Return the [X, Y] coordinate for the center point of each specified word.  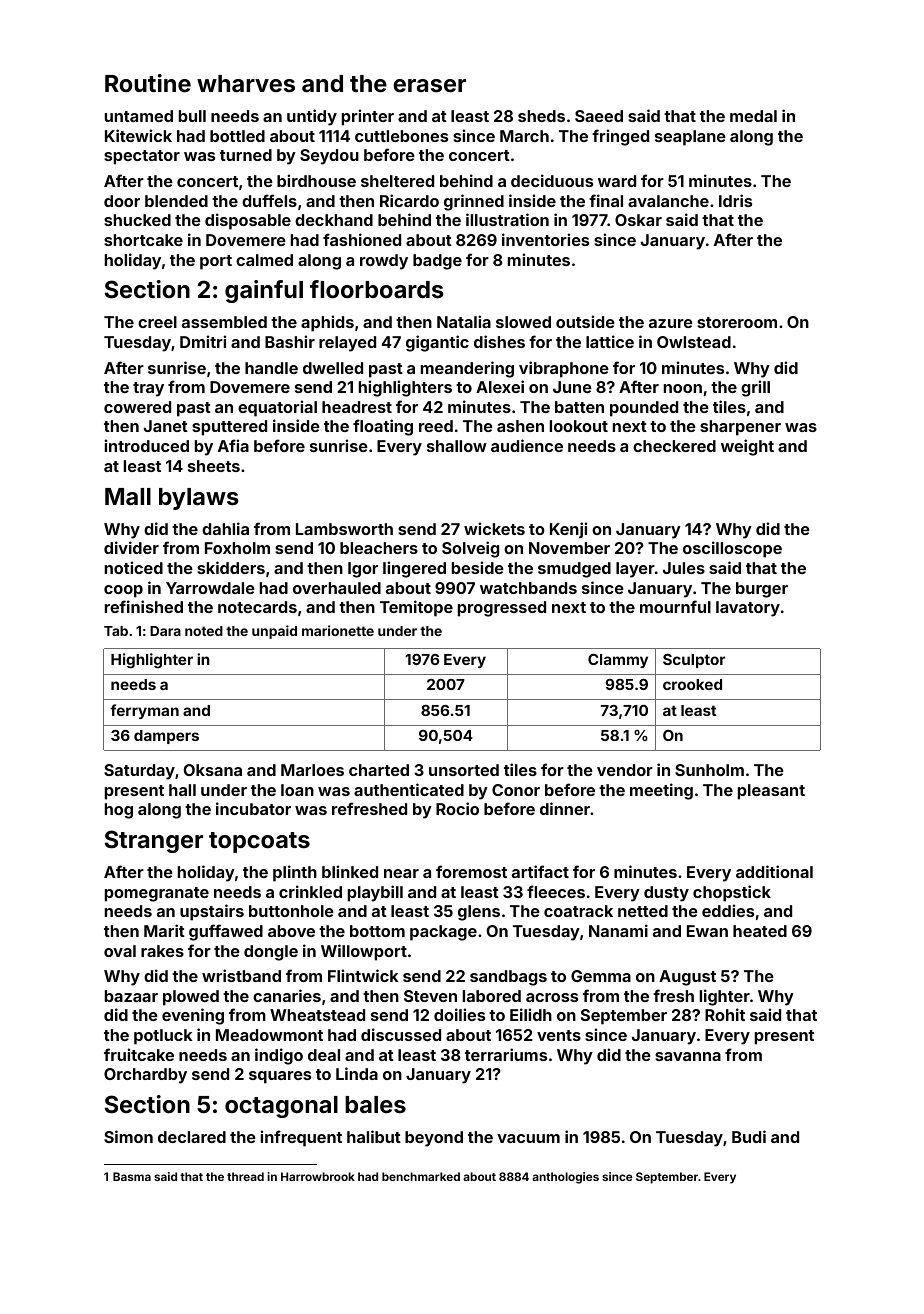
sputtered [229, 428]
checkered [674, 446]
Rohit [725, 1014]
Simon [128, 1136]
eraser [429, 86]
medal [753, 116]
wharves [246, 84]
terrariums [506, 1054]
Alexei [500, 386]
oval [120, 951]
